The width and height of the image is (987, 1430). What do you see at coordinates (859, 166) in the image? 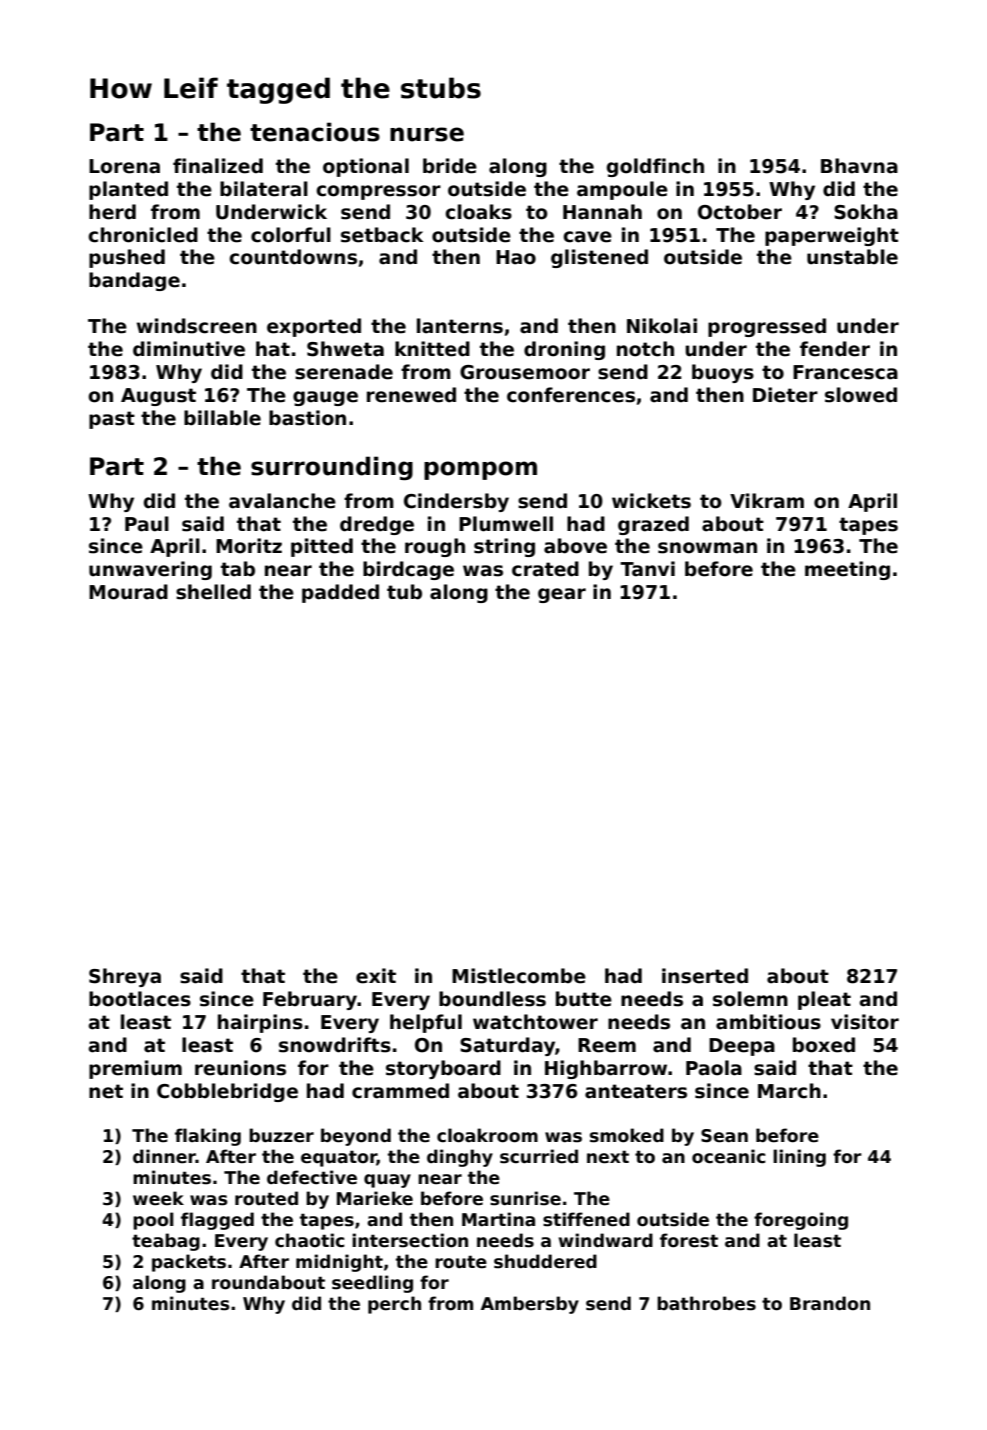
I see `Bhavna` at bounding box center [859, 166].
